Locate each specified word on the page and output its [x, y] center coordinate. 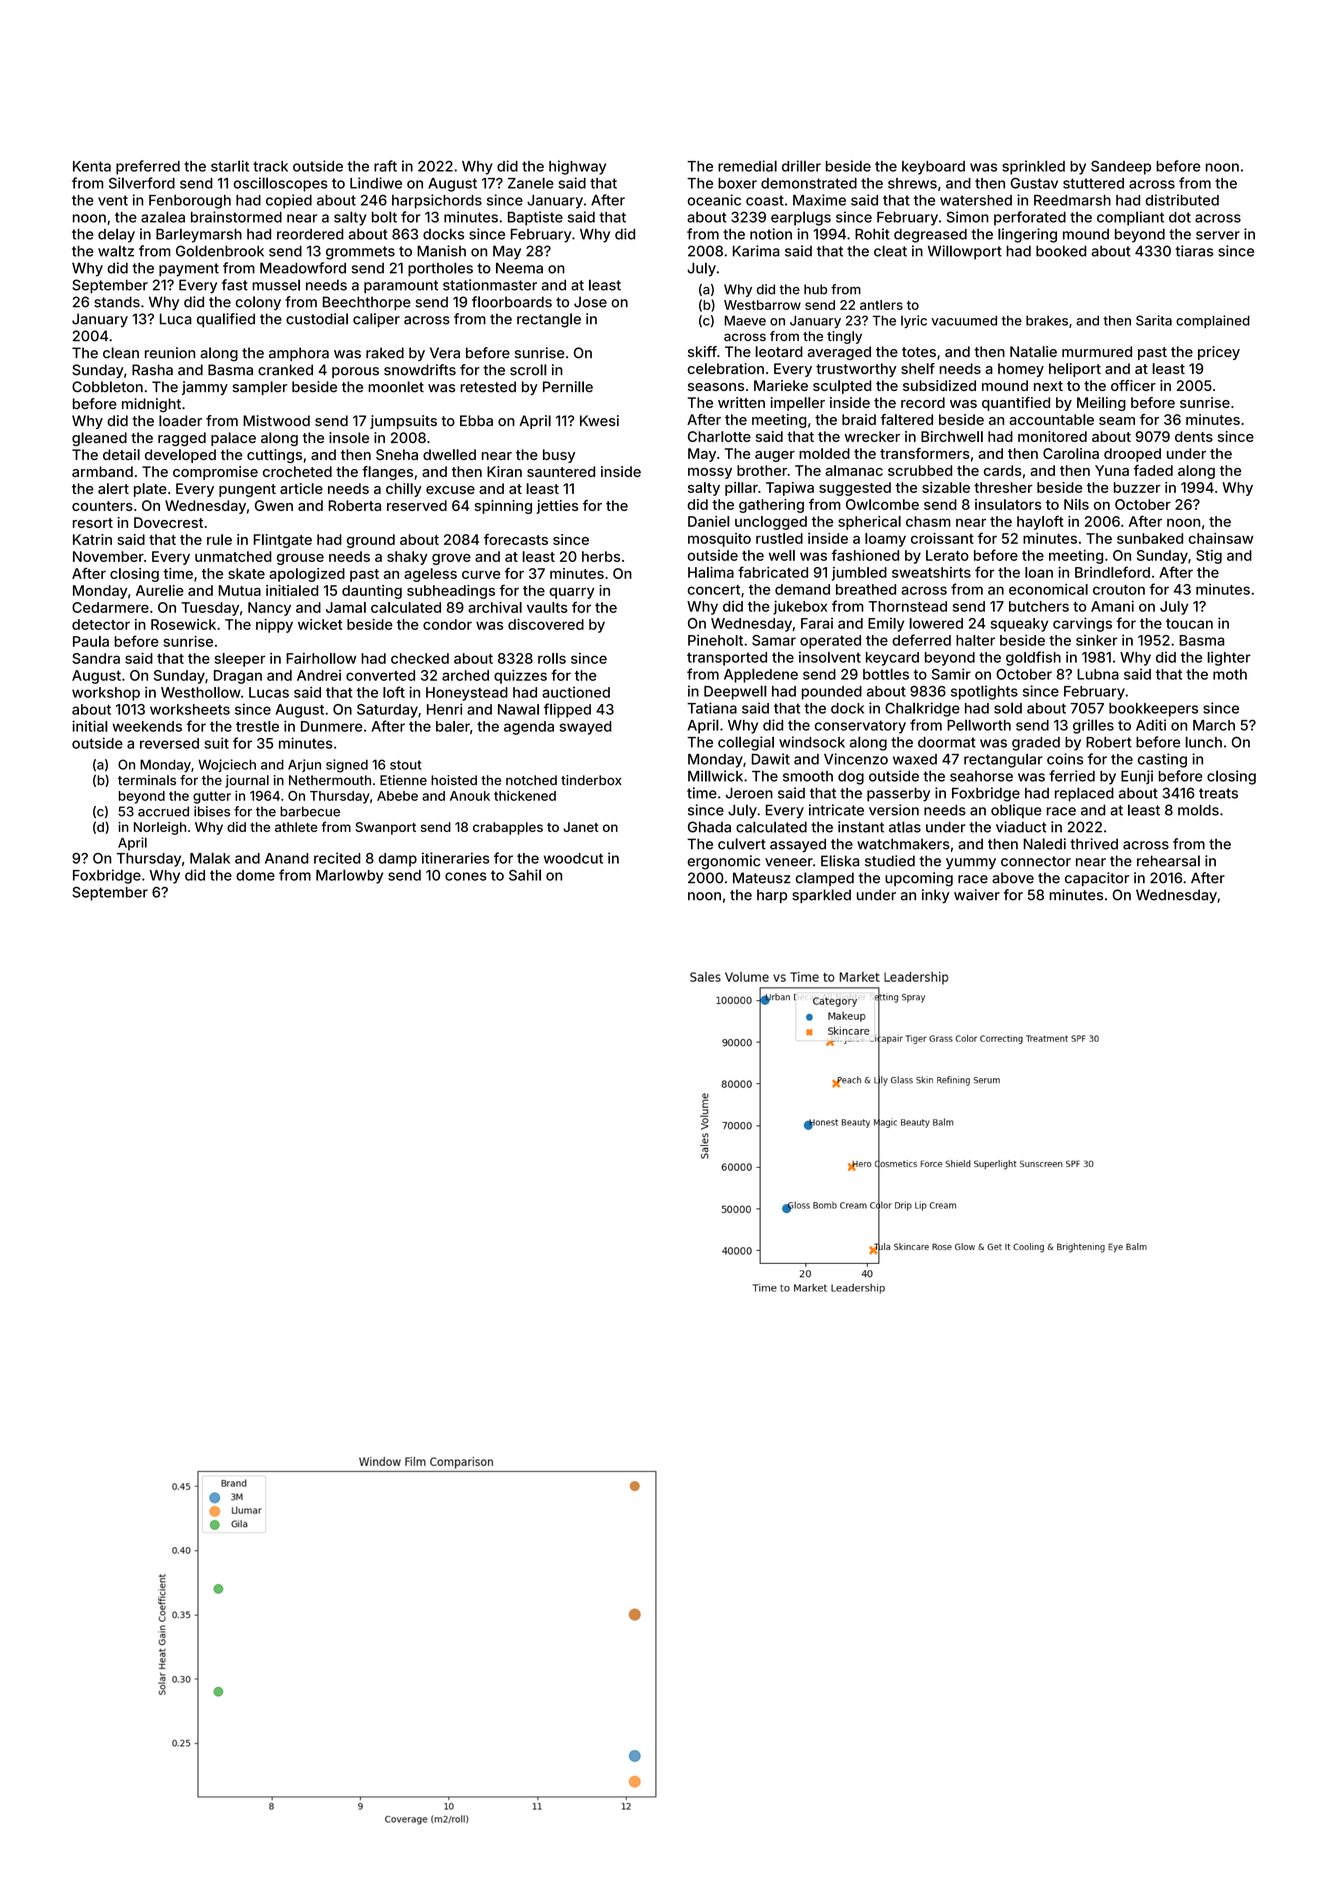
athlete [296, 827]
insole [349, 438]
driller [801, 166]
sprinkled [1033, 167]
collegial [746, 743]
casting [1162, 760]
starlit [230, 166]
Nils [1076, 504]
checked [420, 658]
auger [775, 456]
